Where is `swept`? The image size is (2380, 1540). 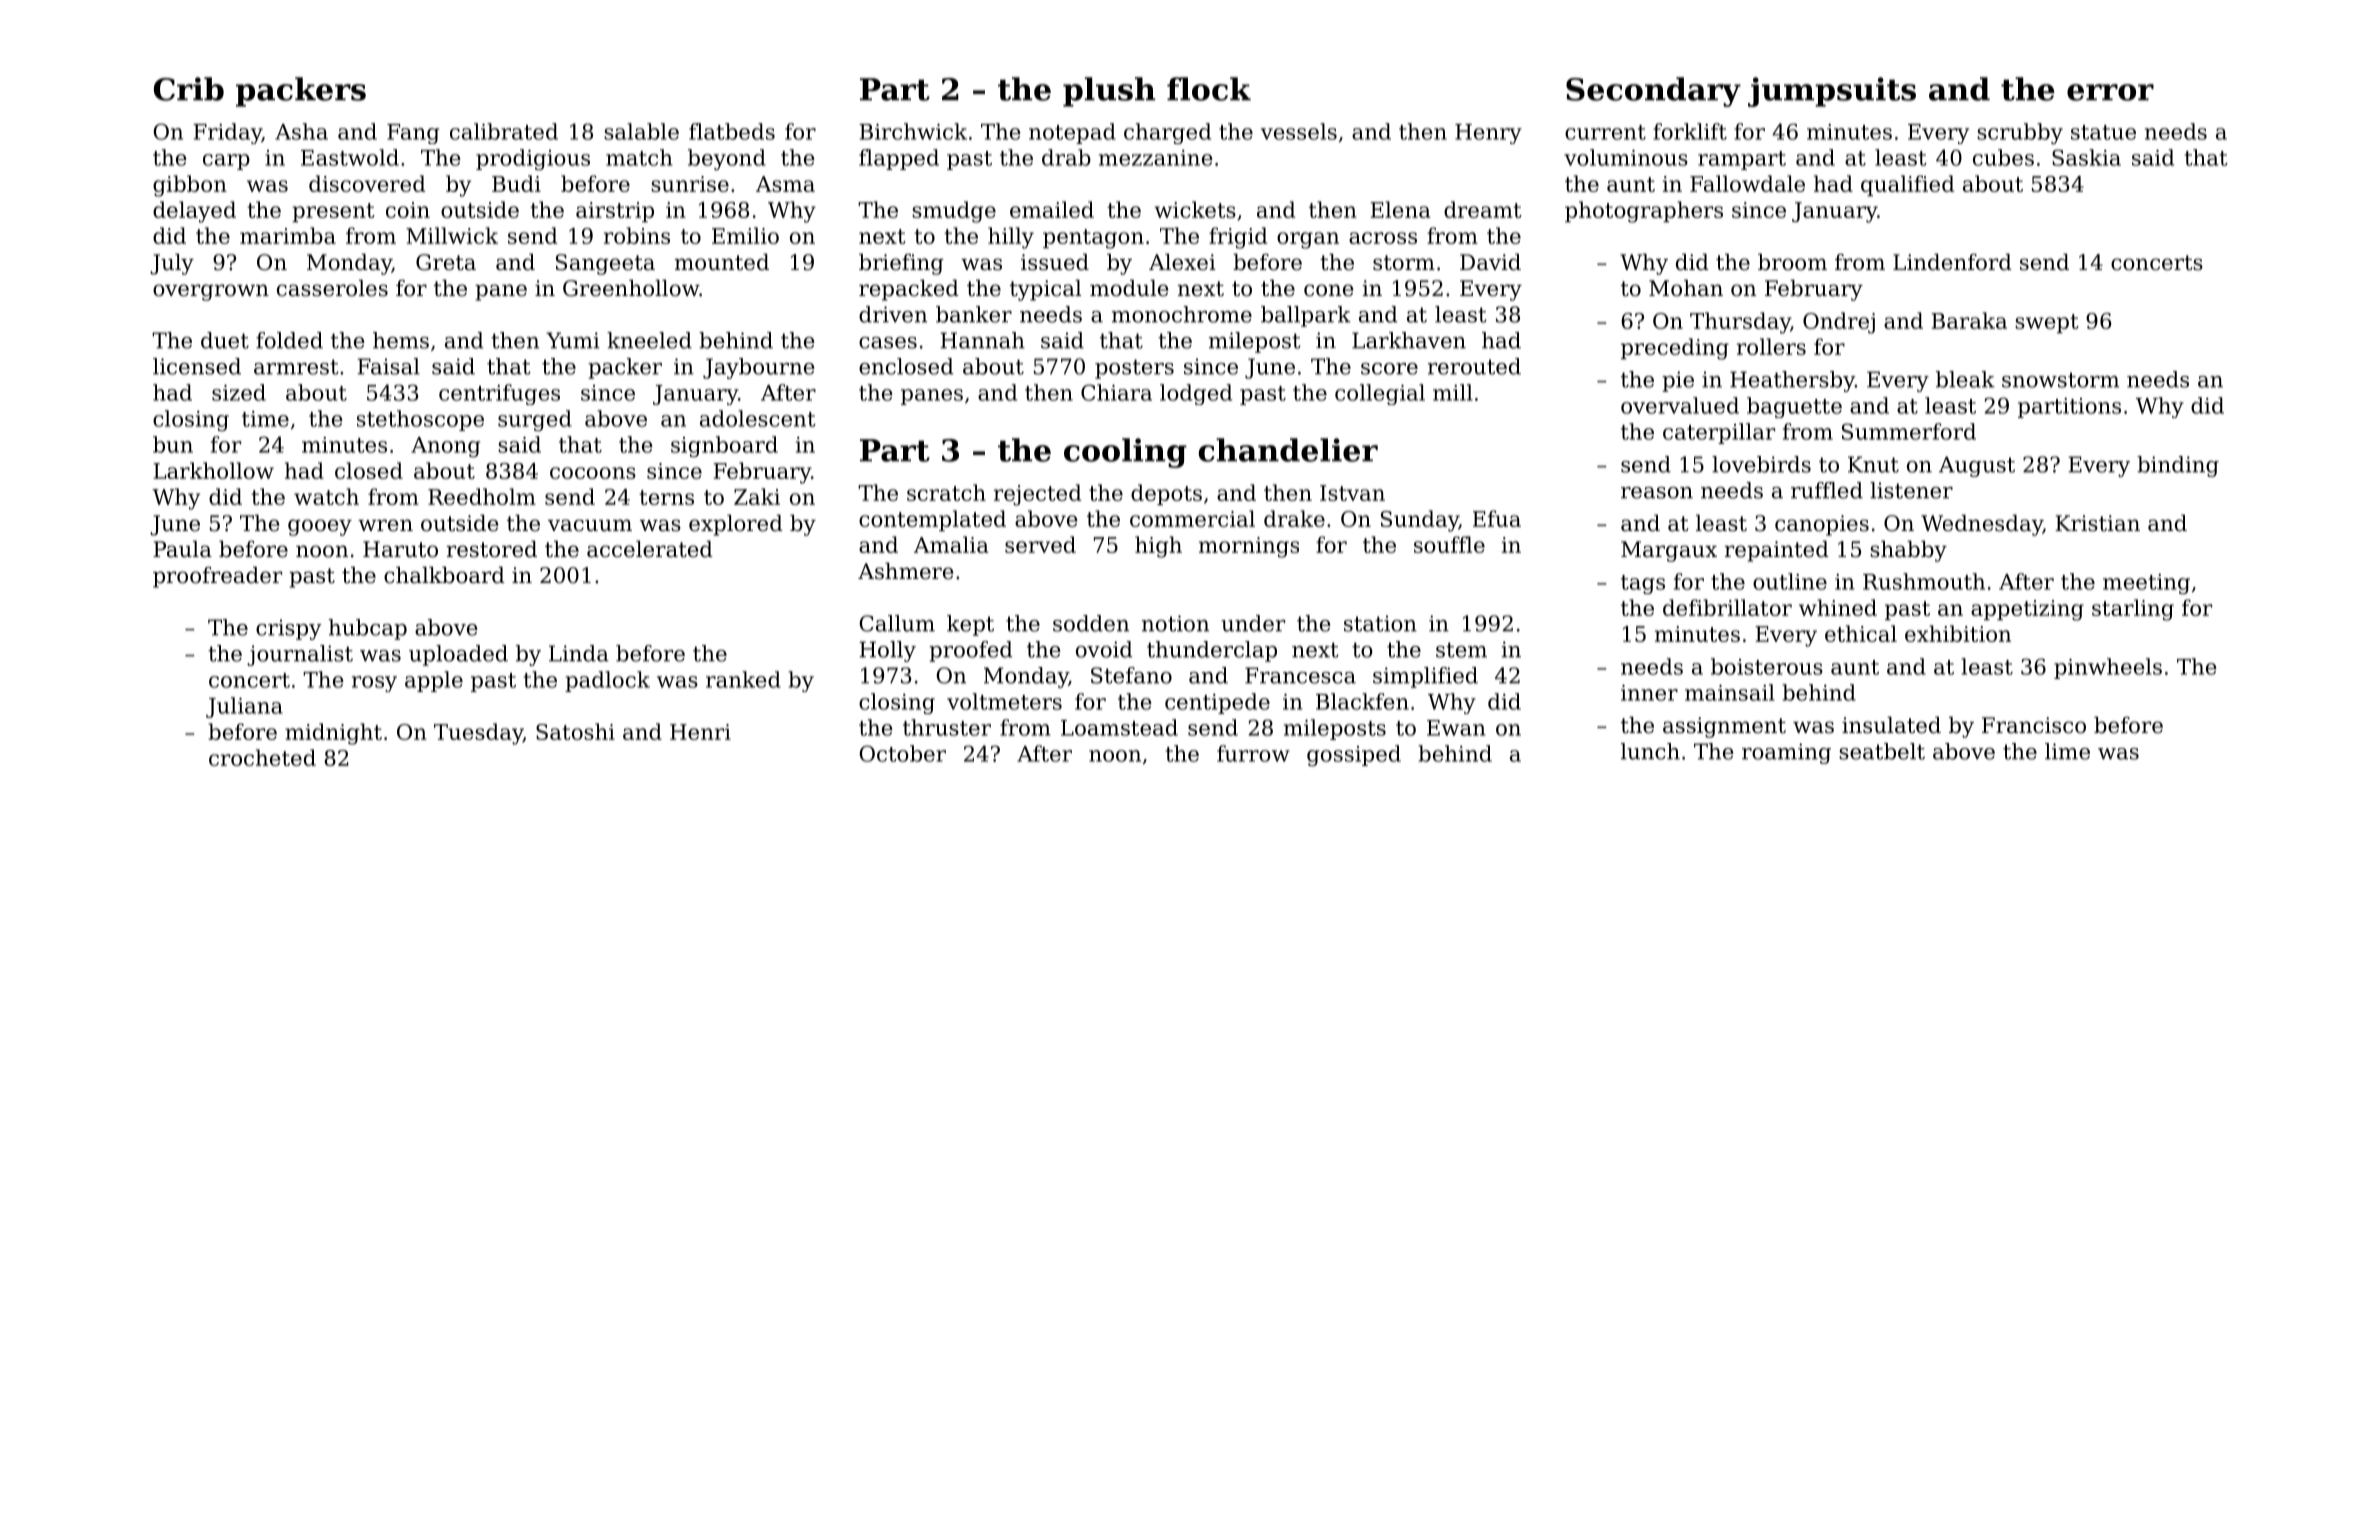 swept is located at coordinates (2047, 323).
